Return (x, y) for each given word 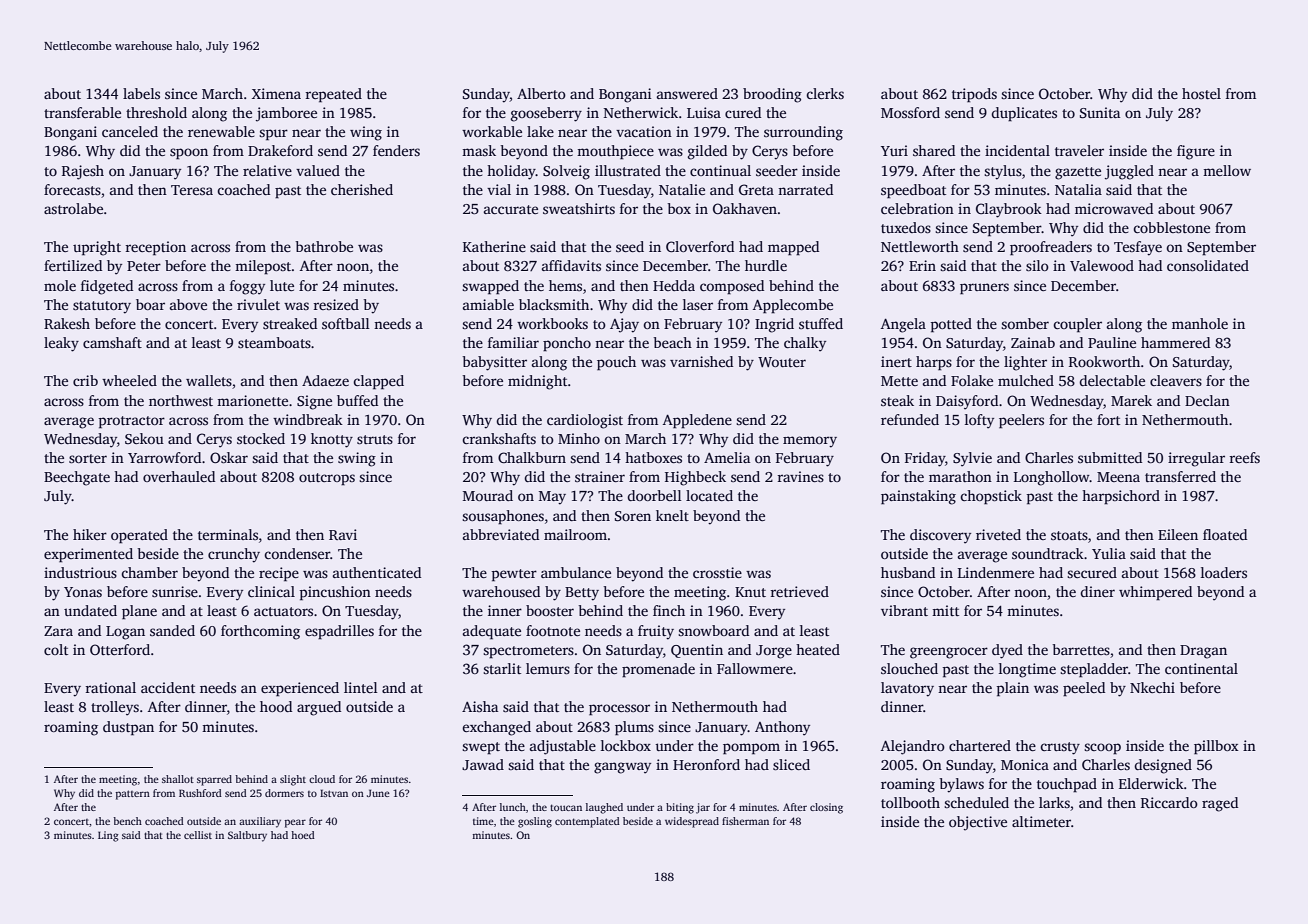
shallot (178, 779)
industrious (80, 572)
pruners (984, 289)
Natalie (682, 189)
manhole (1200, 323)
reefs (1244, 457)
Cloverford (700, 246)
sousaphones (503, 517)
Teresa (192, 190)
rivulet (258, 304)
